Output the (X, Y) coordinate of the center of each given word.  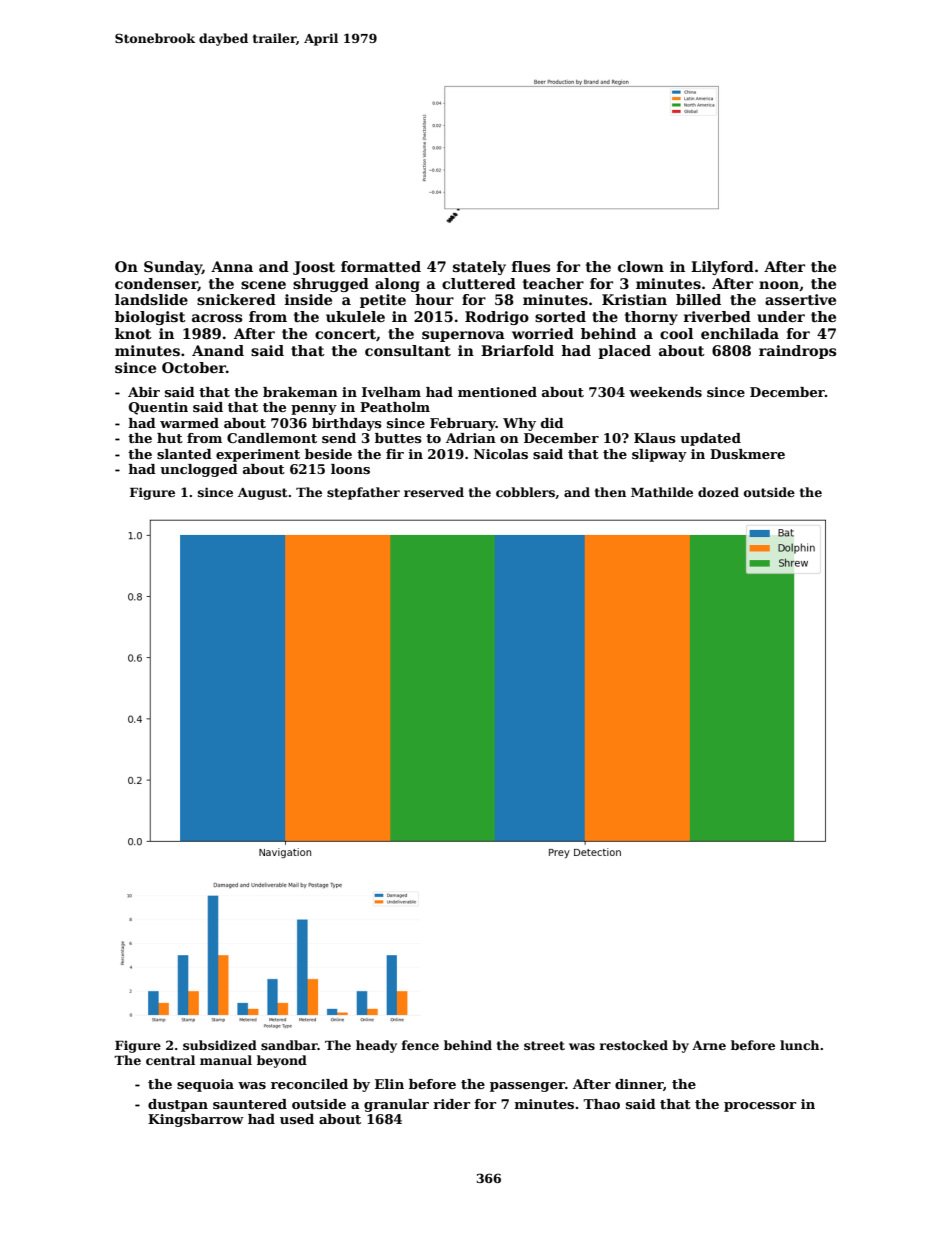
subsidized (220, 1045)
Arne (709, 1045)
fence (420, 1045)
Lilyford (722, 268)
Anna (232, 266)
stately (479, 268)
